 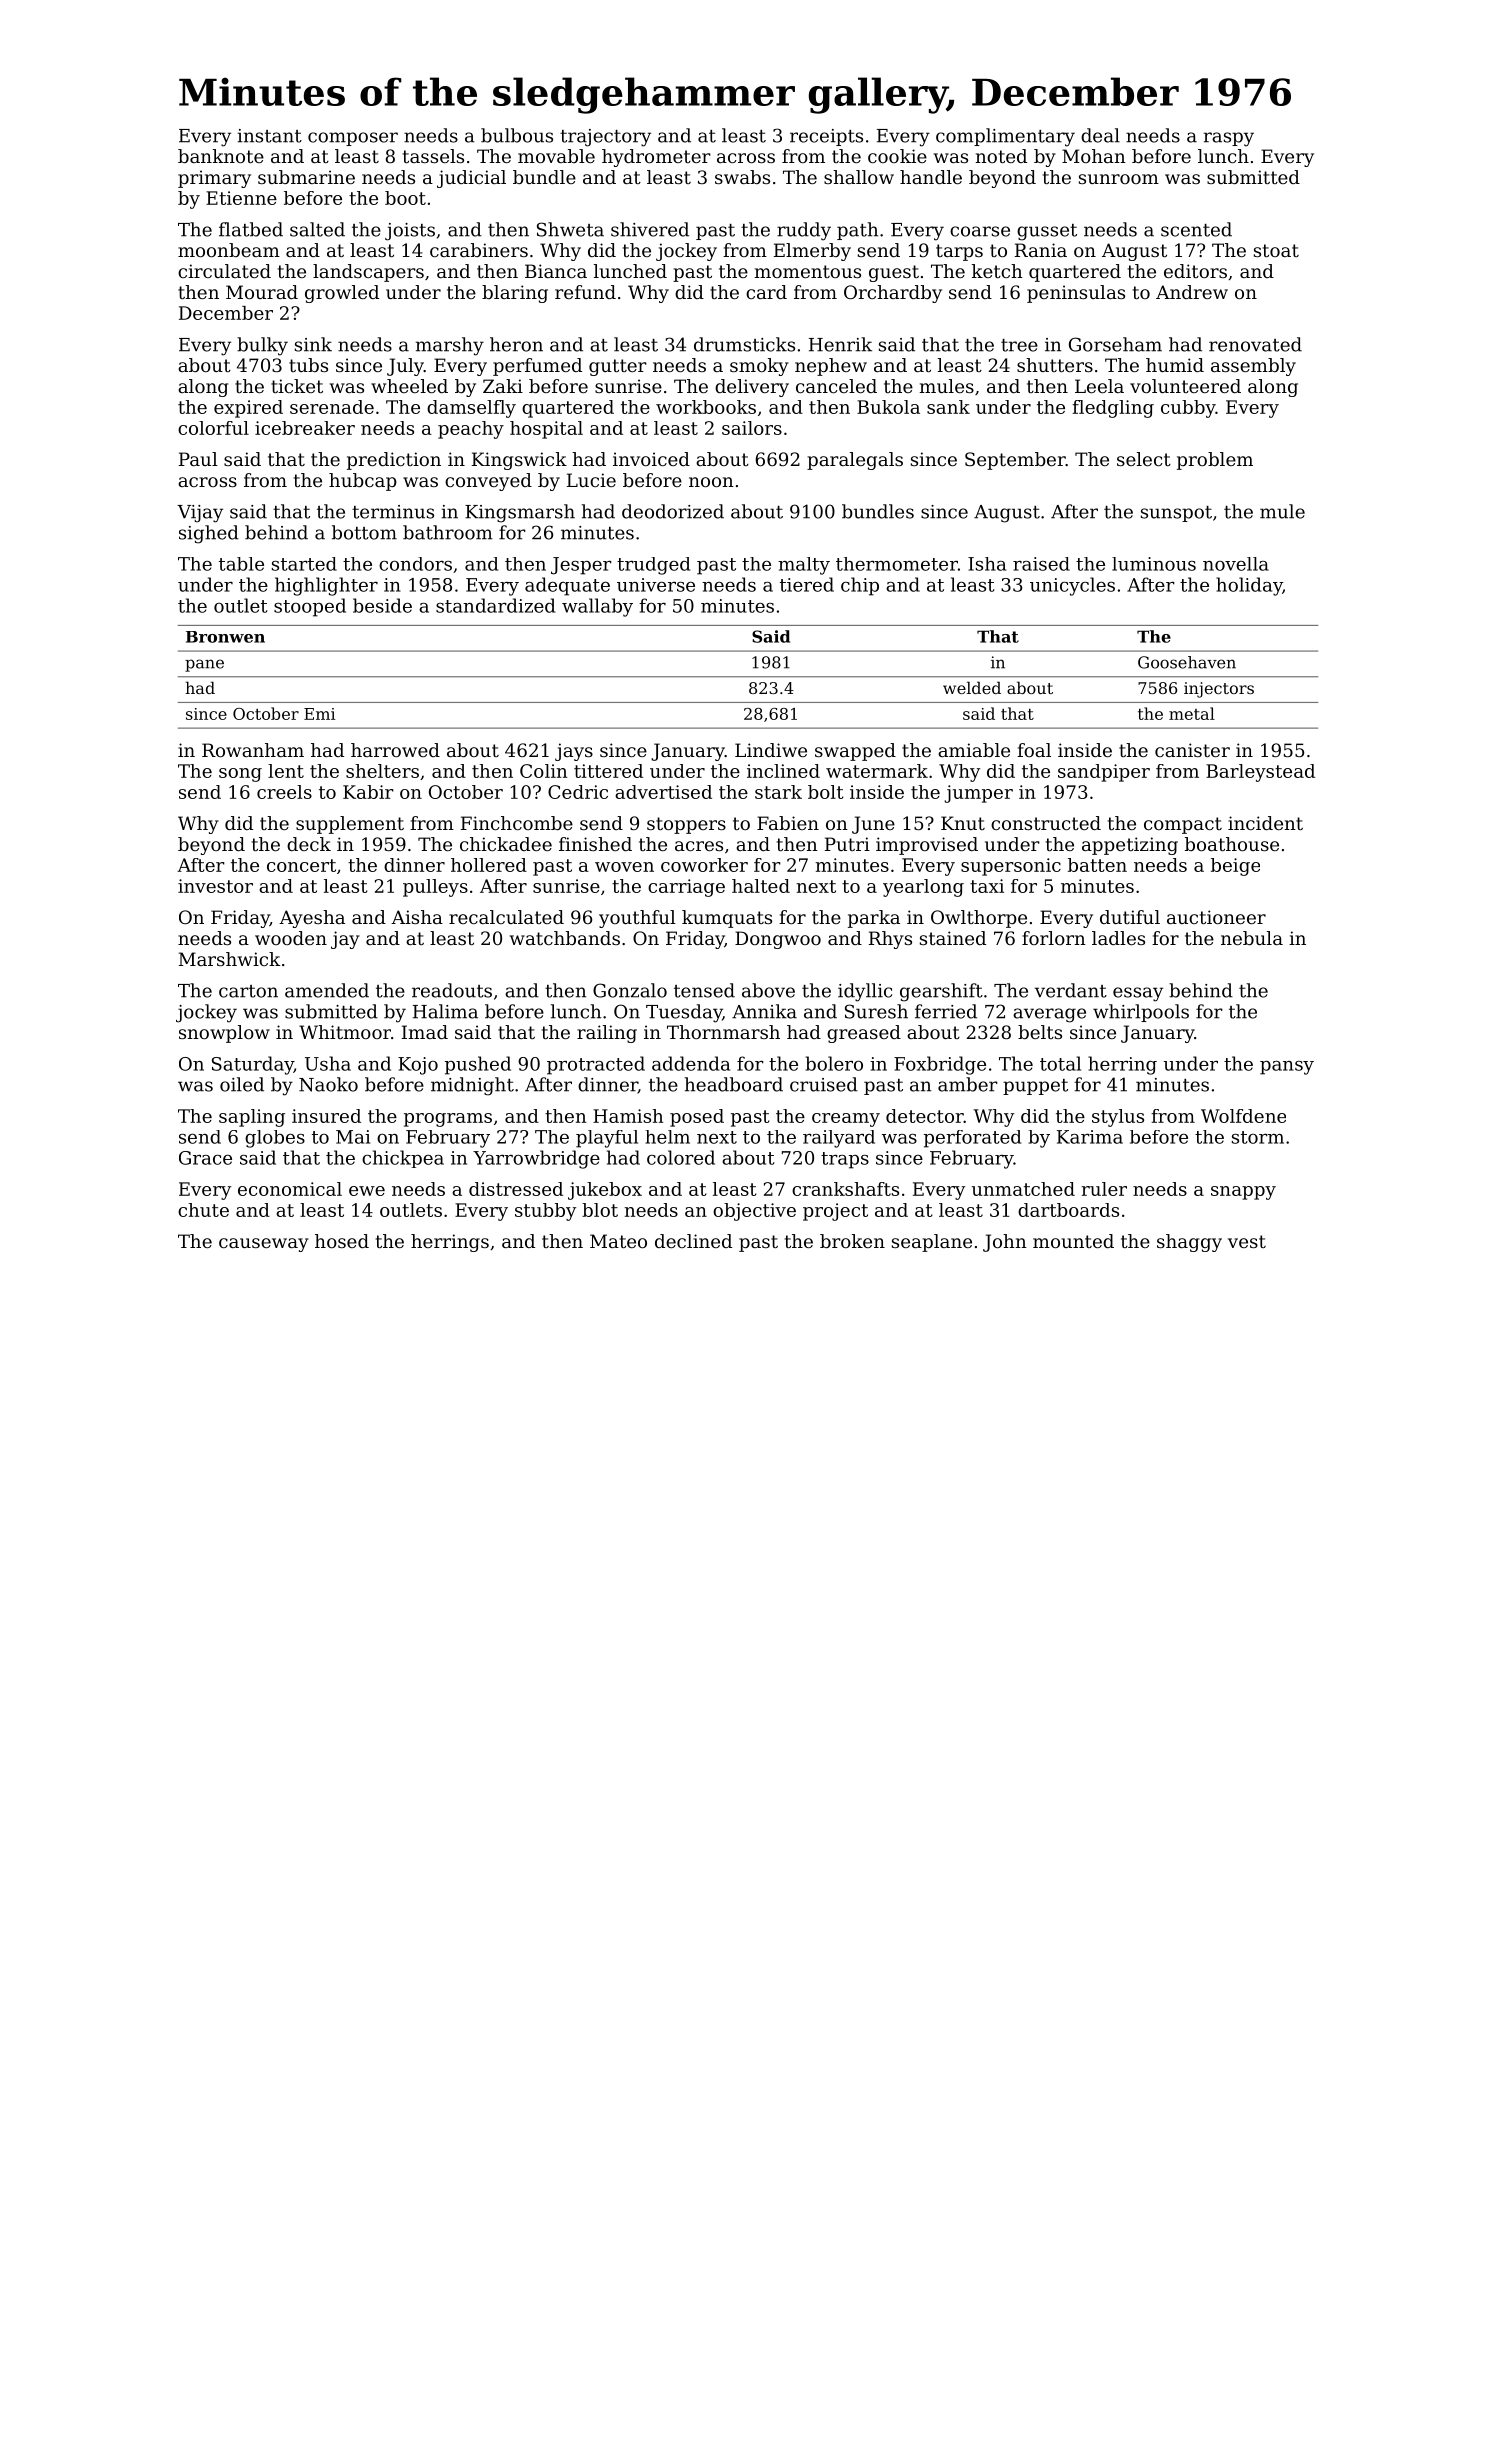 I want to click on snowplow, so click(x=224, y=1034).
